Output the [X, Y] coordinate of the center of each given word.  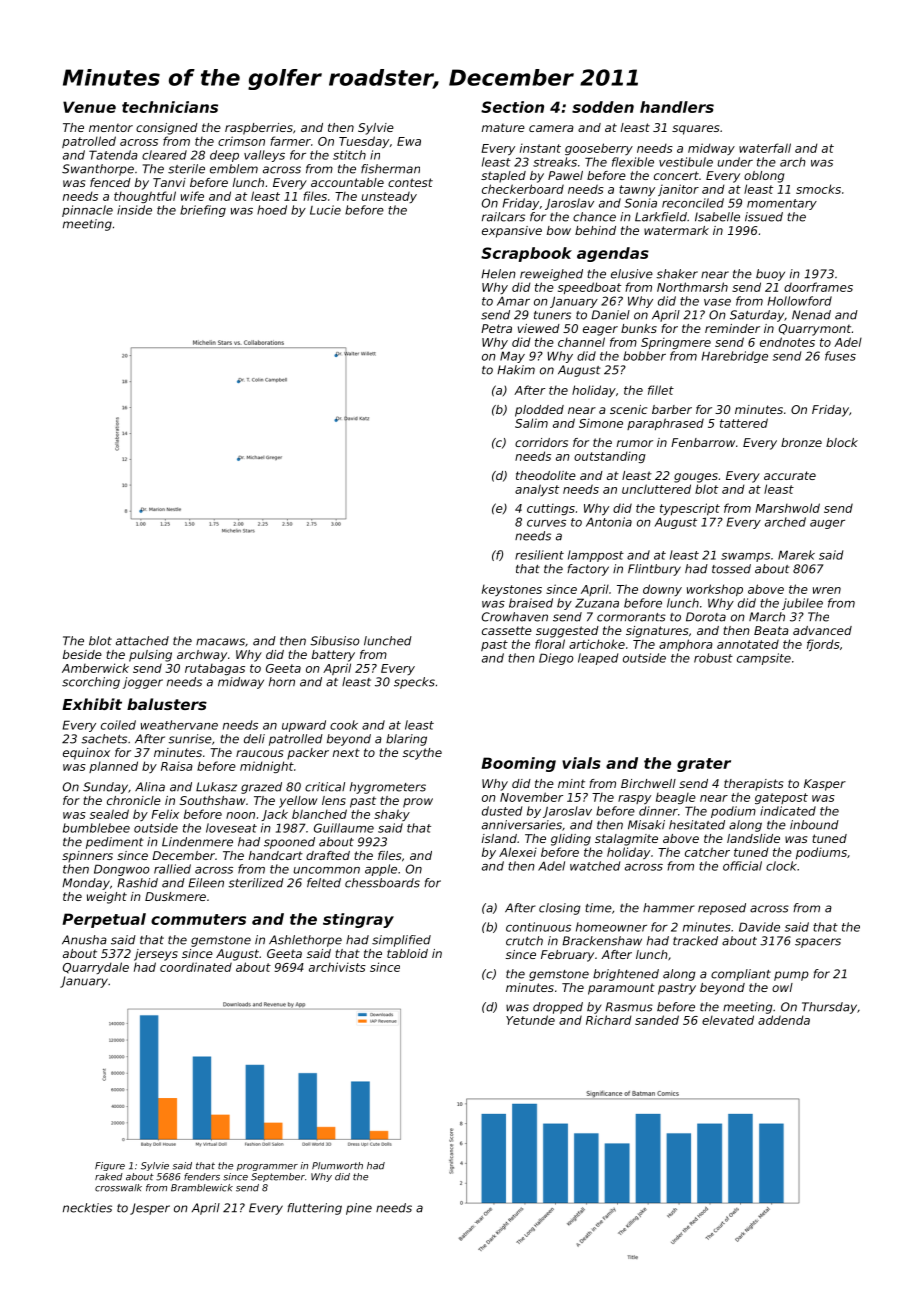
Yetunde [530, 1020]
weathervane [179, 725]
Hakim [516, 370]
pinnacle [87, 211]
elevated [728, 1020]
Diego [556, 659]
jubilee [802, 604]
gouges [696, 478]
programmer [267, 1167]
